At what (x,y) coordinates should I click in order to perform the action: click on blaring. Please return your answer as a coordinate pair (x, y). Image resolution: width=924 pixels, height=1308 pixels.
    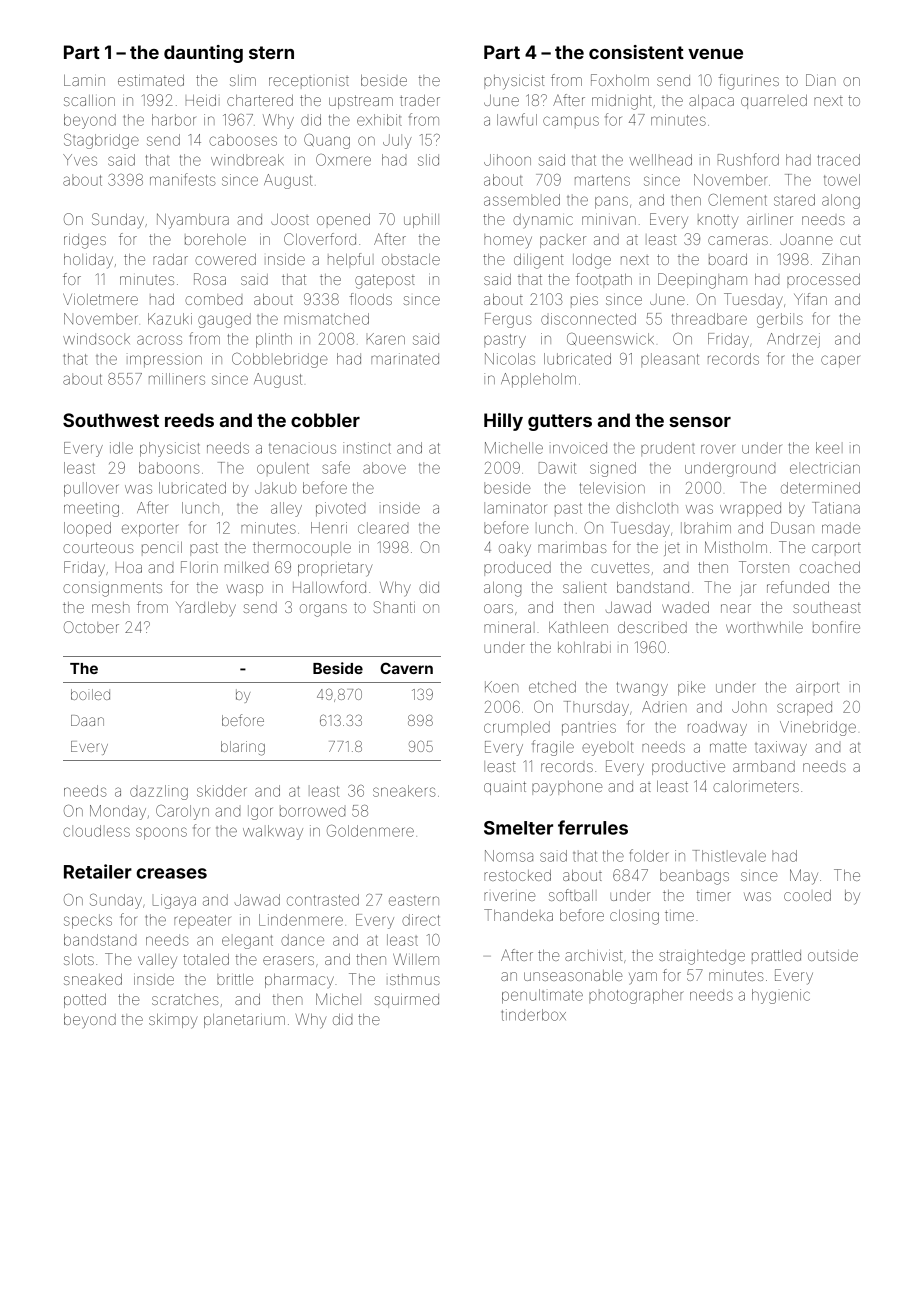
    Looking at the image, I should click on (243, 748).
